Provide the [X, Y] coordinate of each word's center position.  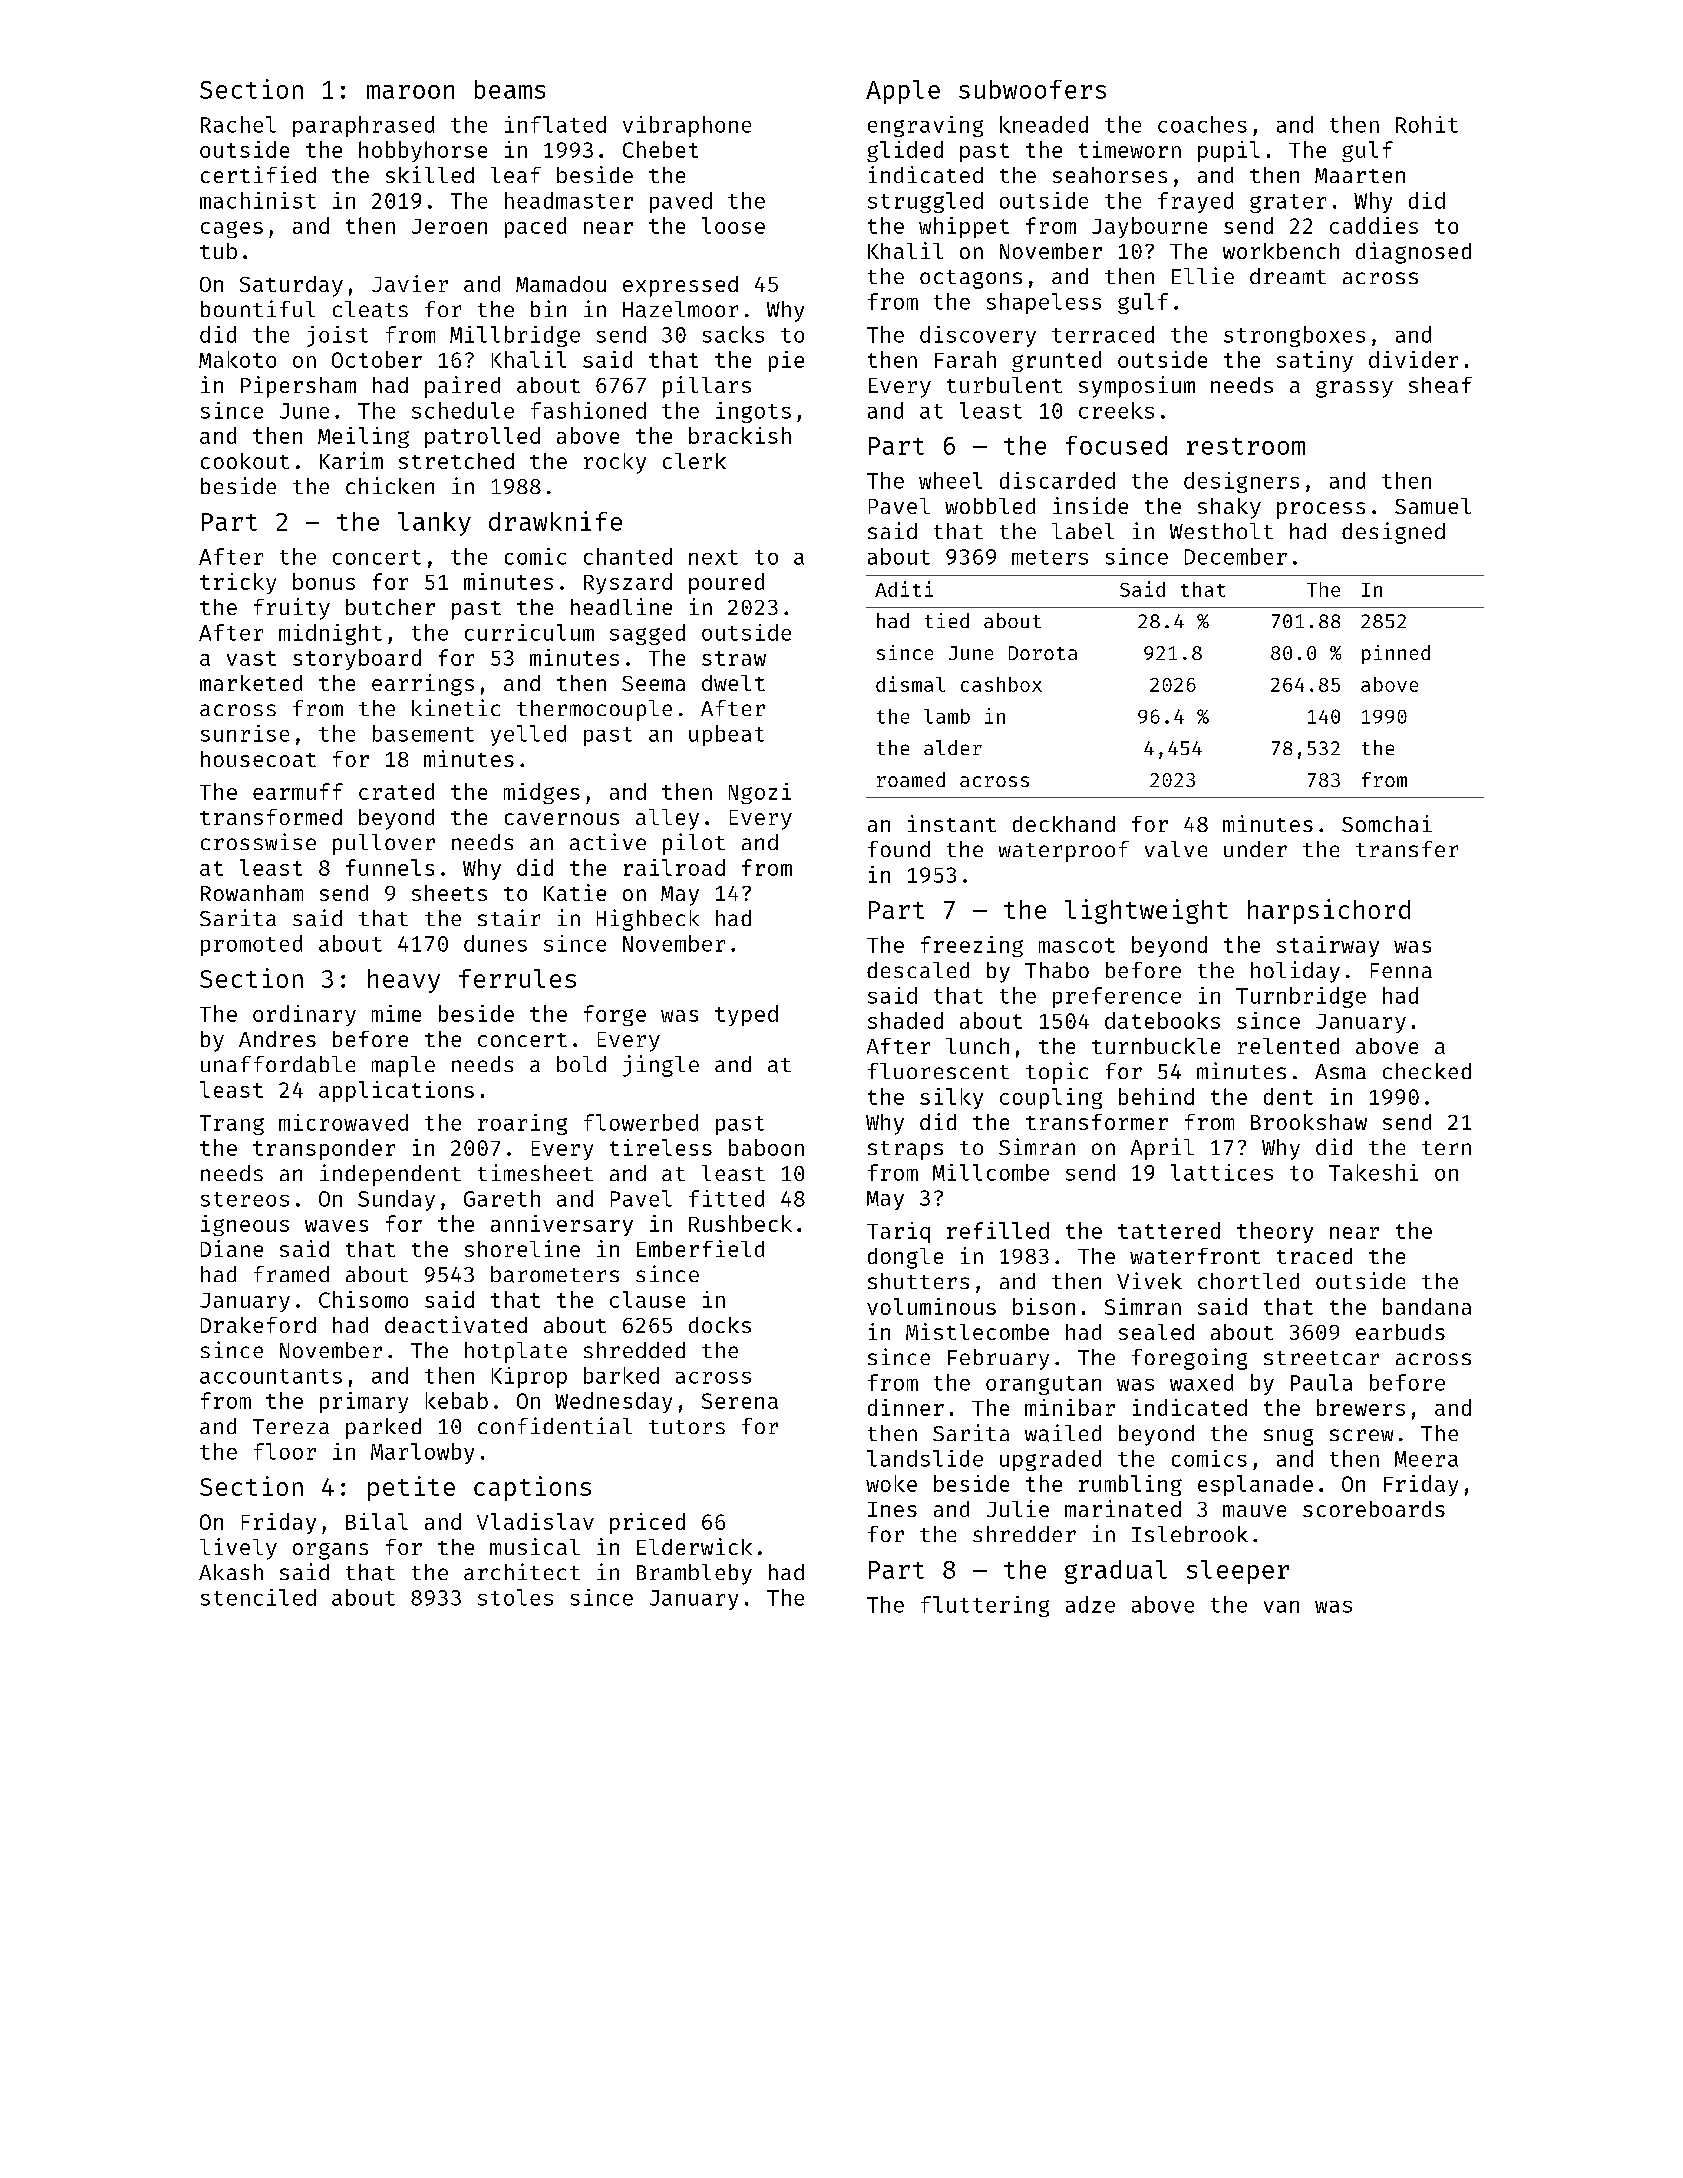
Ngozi [760, 793]
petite [411, 1488]
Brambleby [694, 1574]
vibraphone [687, 126]
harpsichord [1329, 911]
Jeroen [449, 226]
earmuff [298, 791]
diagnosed [1413, 253]
